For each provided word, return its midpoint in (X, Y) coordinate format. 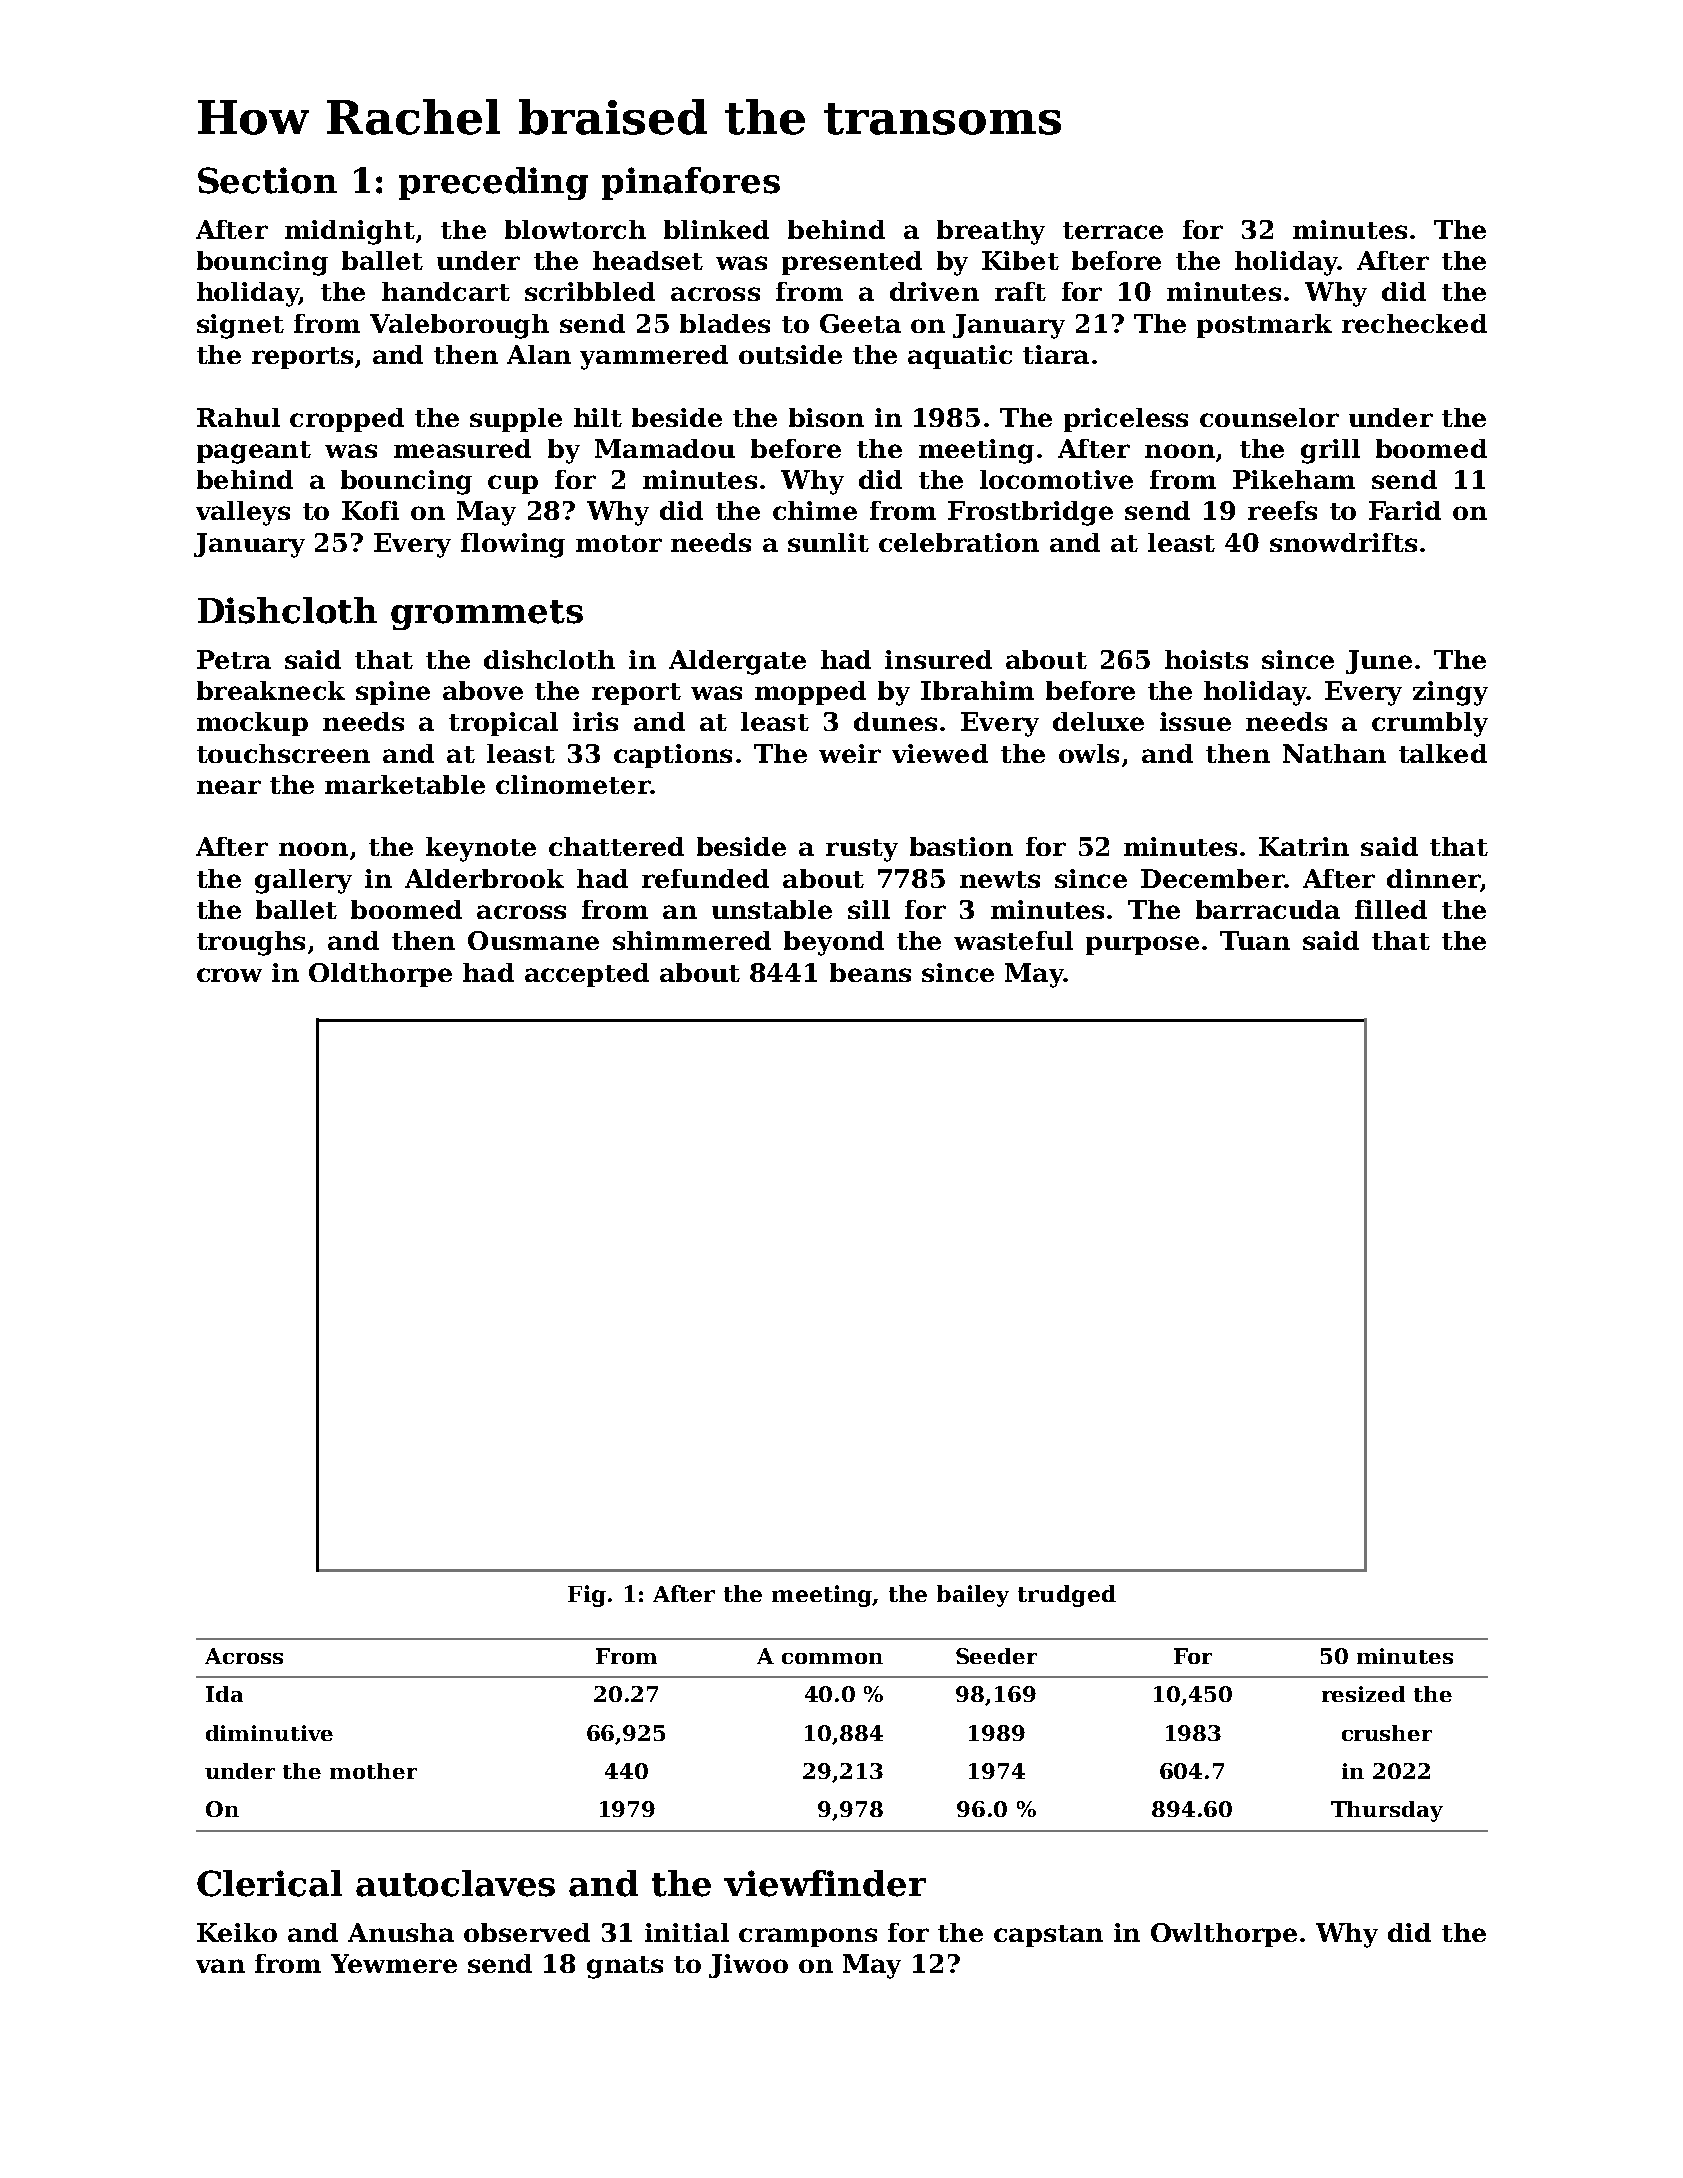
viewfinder (825, 1883)
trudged (1067, 1596)
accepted (587, 975)
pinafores (691, 183)
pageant (254, 452)
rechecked (1414, 323)
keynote (481, 849)
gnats (625, 1967)
